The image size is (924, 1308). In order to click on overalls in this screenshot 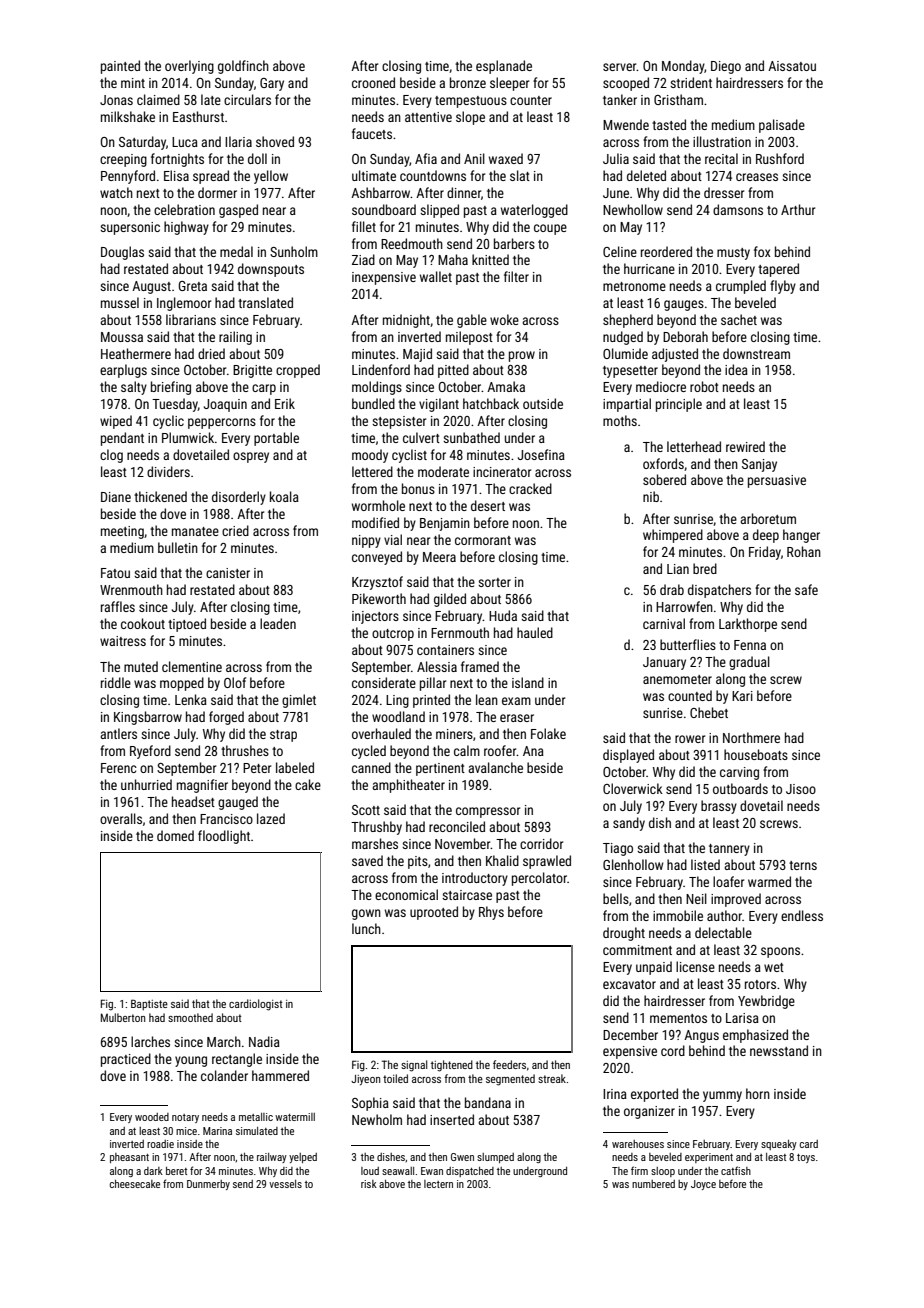, I will do `click(121, 818)`.
